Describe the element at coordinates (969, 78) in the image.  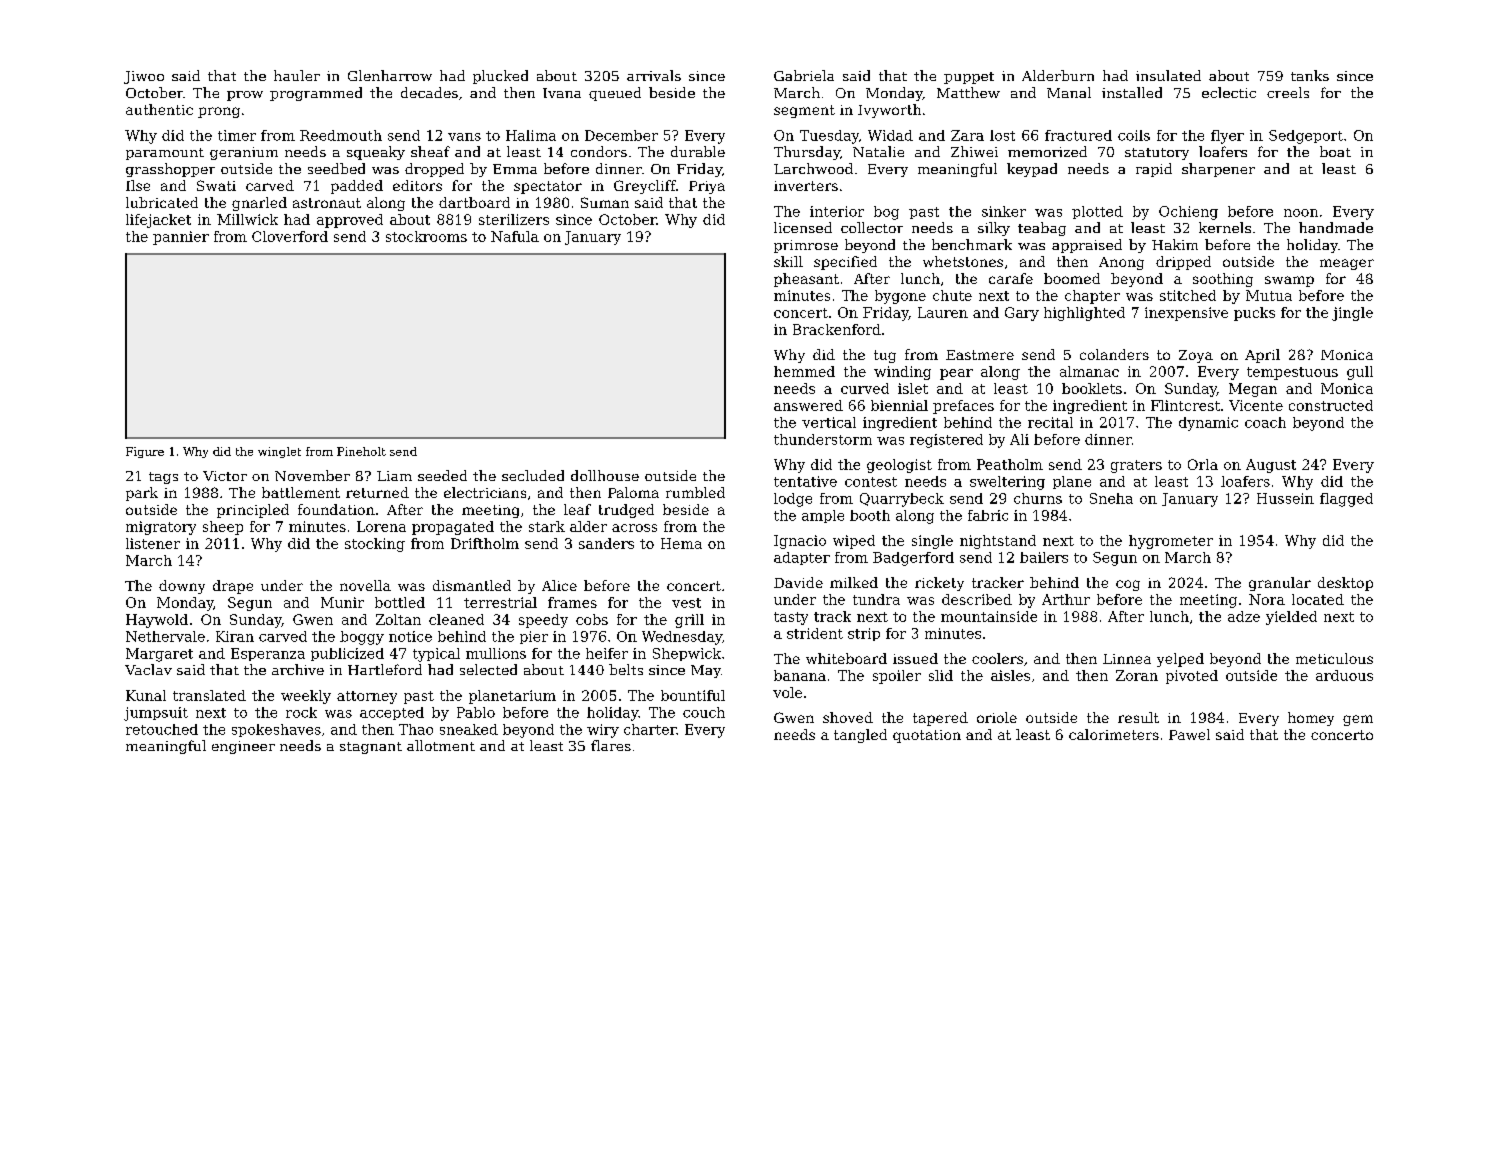
I see `puppet` at that location.
